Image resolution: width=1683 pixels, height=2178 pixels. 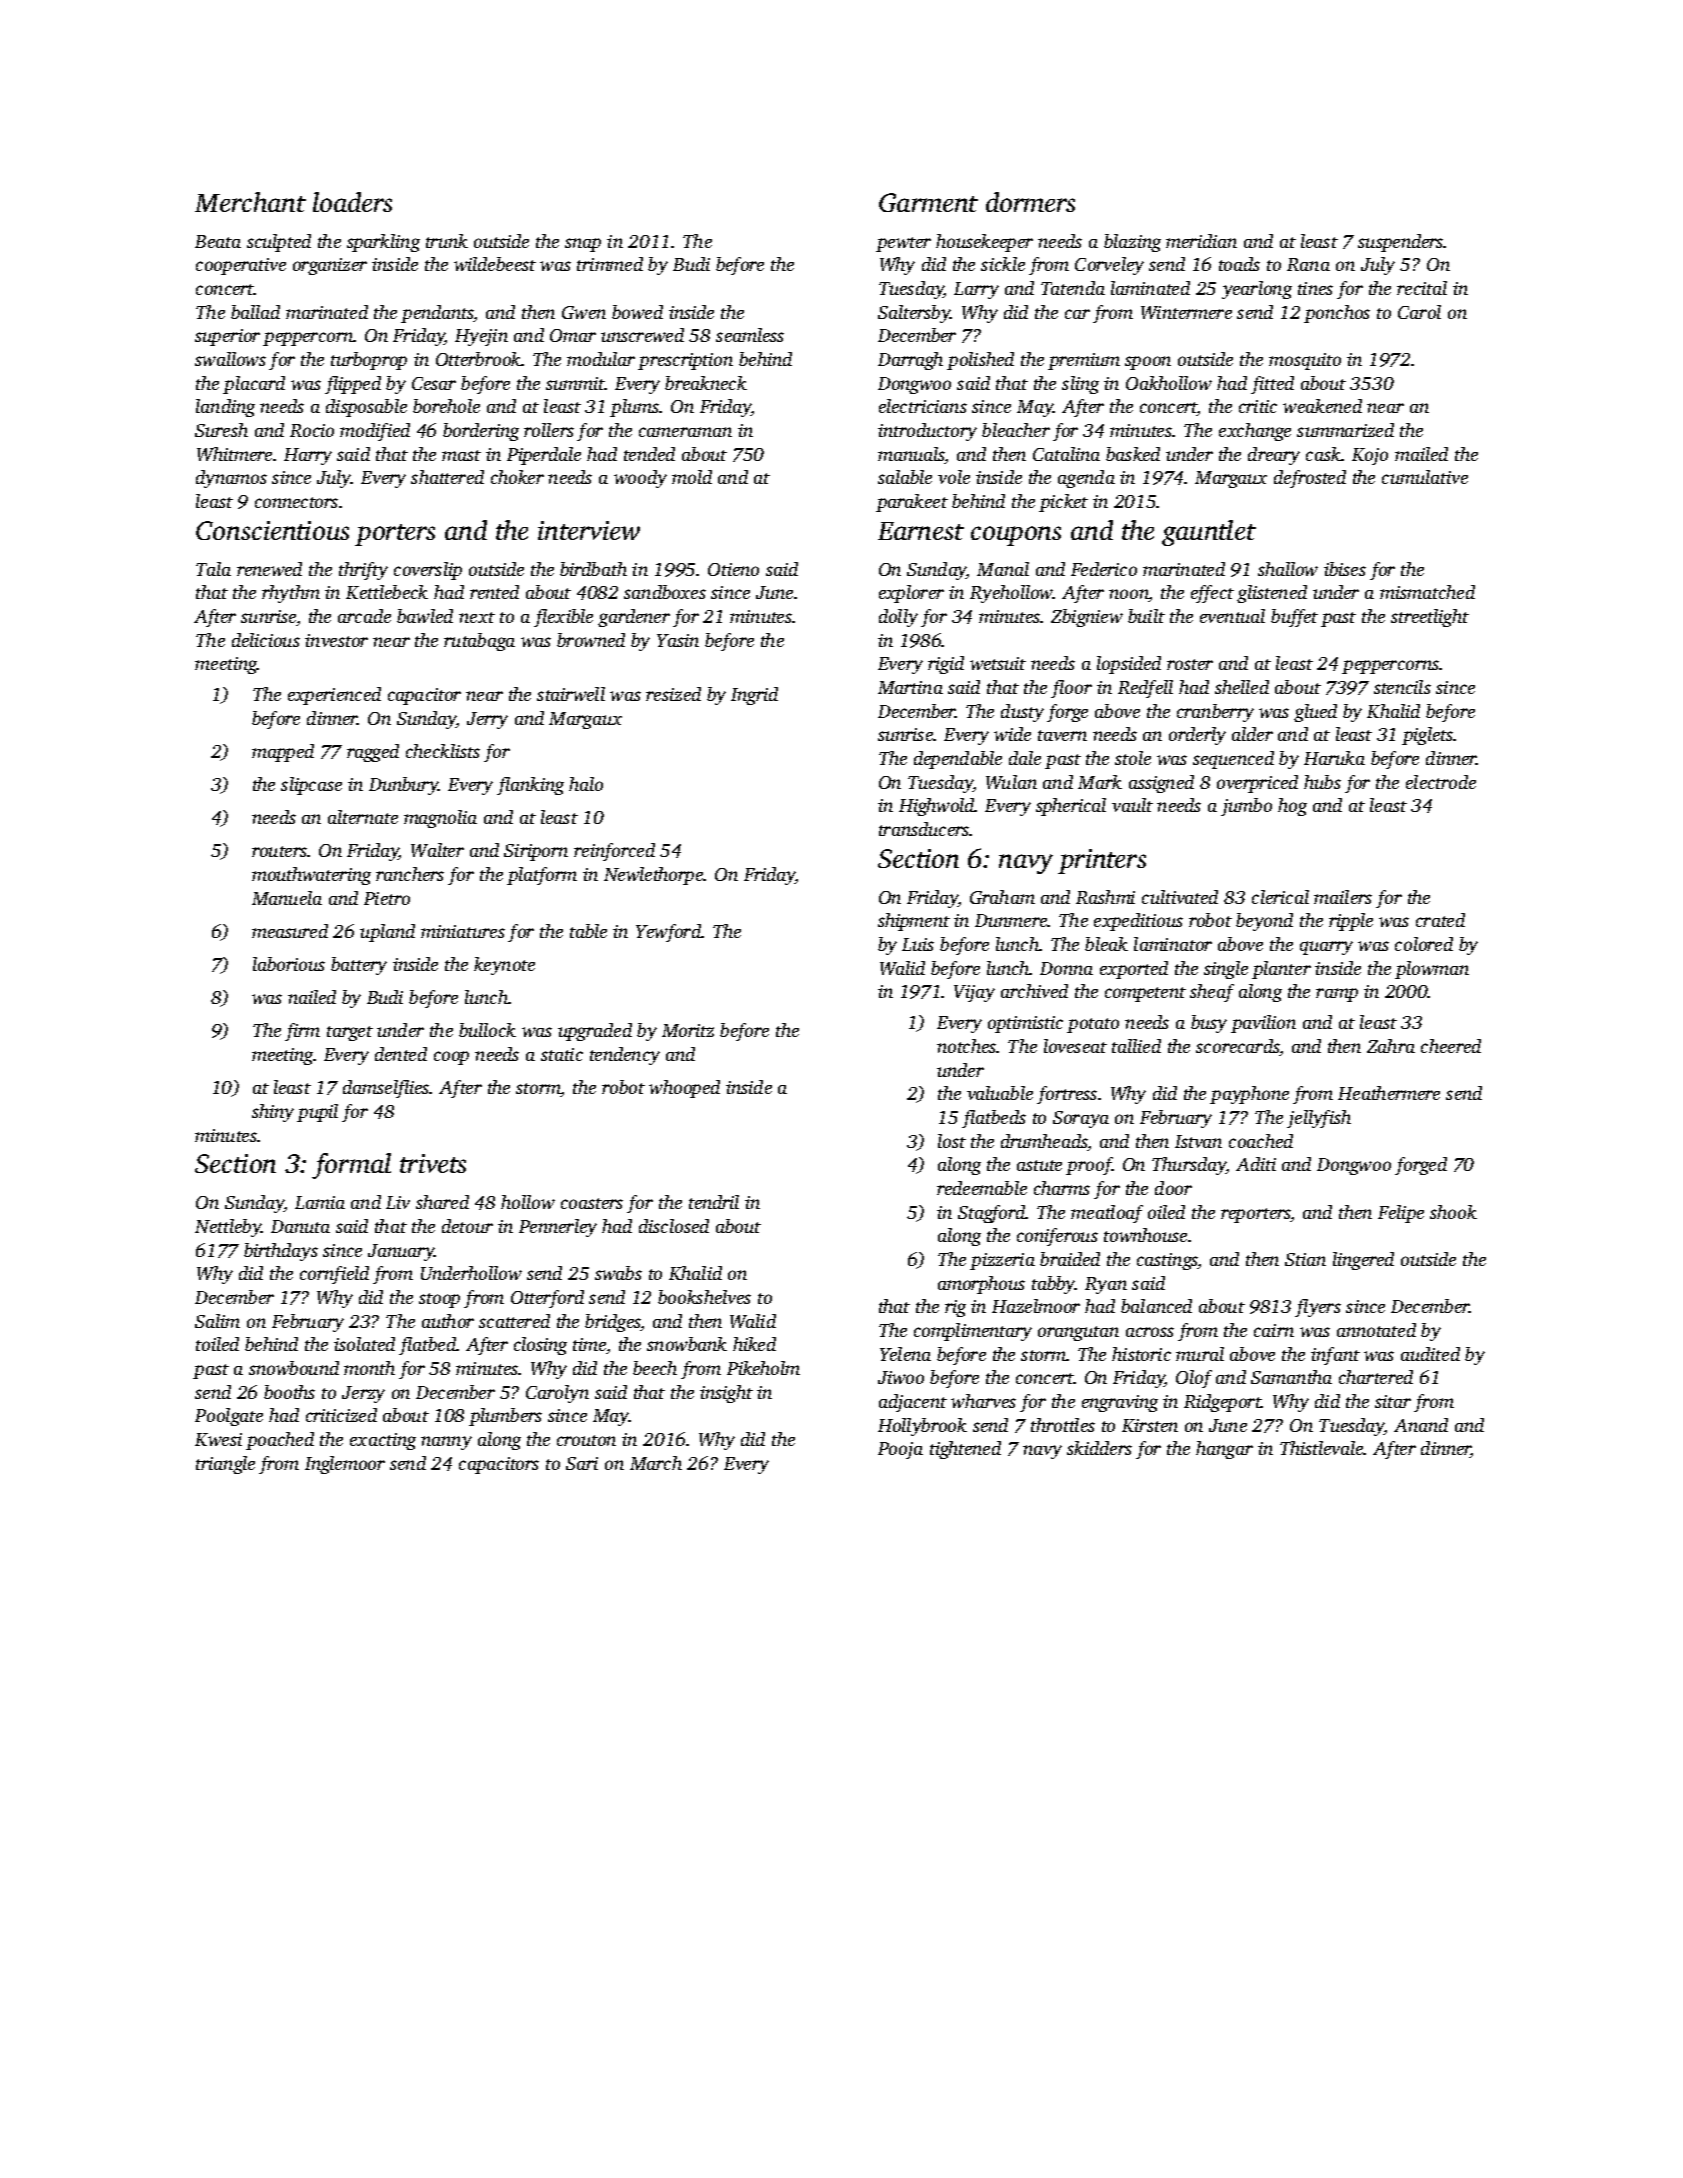 What do you see at coordinates (592, 1203) in the image?
I see `coasters` at bounding box center [592, 1203].
